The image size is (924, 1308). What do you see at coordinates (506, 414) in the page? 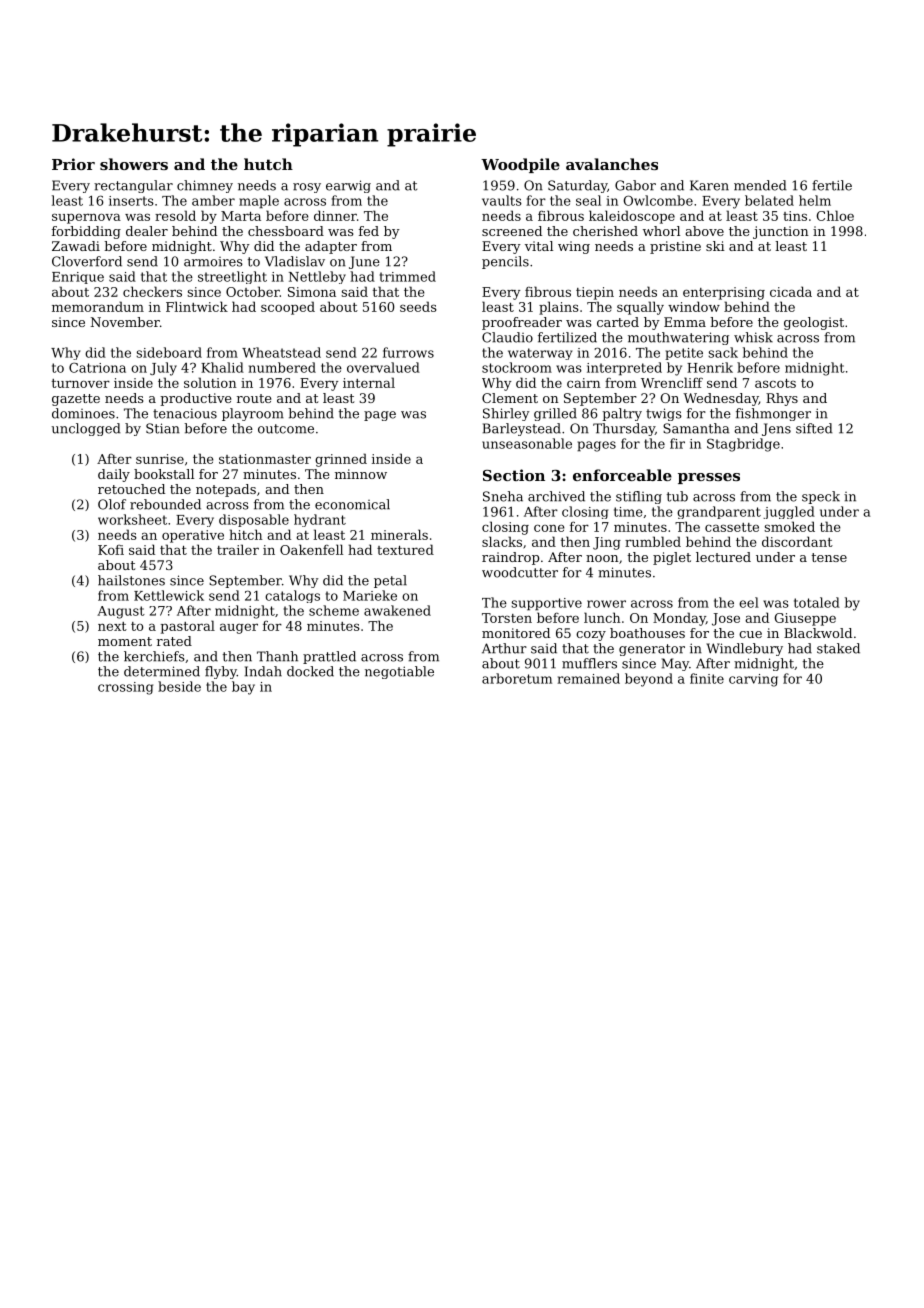
I see `Shirley` at bounding box center [506, 414].
